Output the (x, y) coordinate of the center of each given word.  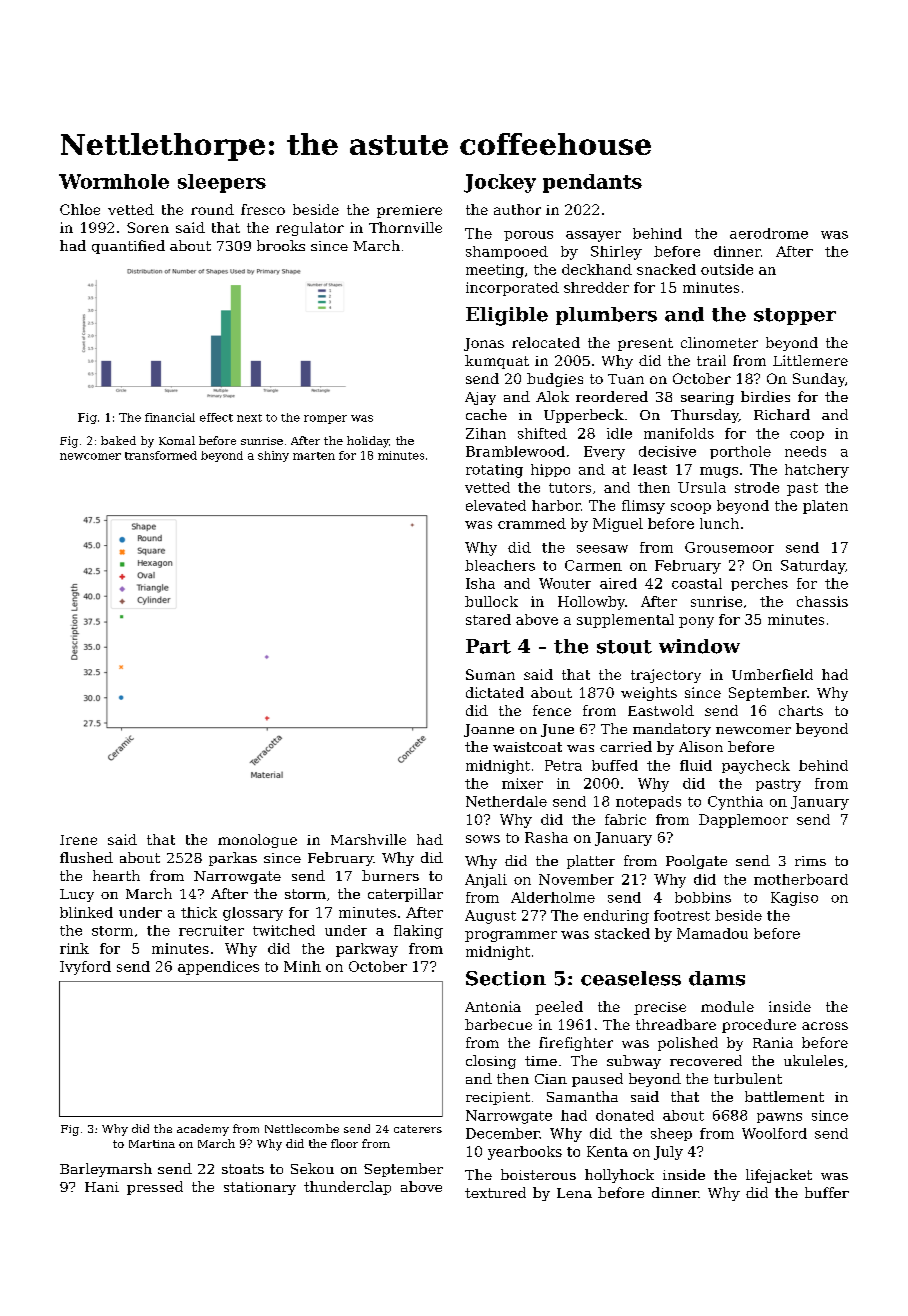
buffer (827, 1192)
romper (325, 419)
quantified (128, 247)
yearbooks (525, 1153)
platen (825, 507)
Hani (102, 1187)
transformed (161, 455)
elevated (496, 505)
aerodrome (769, 233)
